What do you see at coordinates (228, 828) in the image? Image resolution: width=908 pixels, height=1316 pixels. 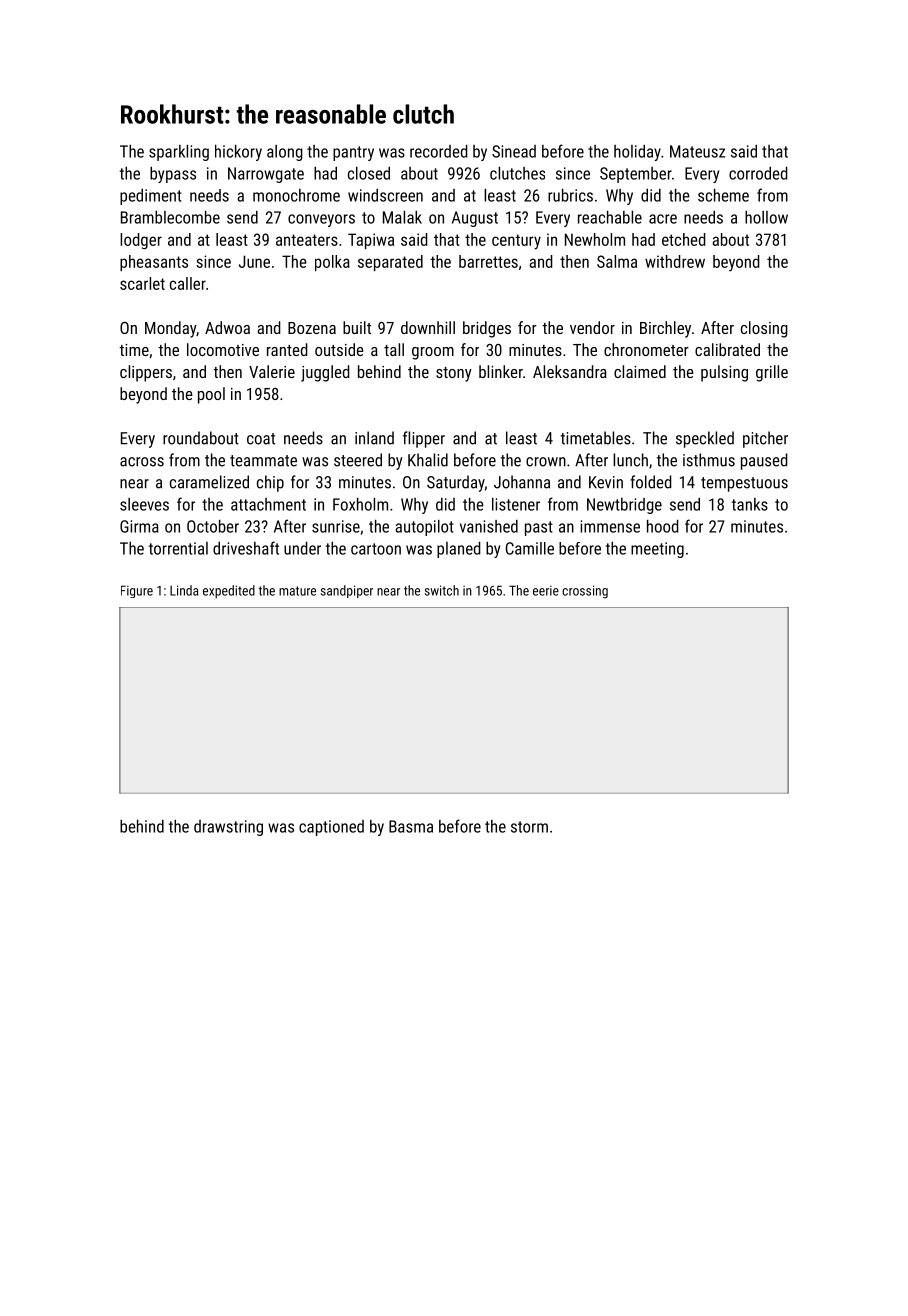 I see `drawstring` at bounding box center [228, 828].
